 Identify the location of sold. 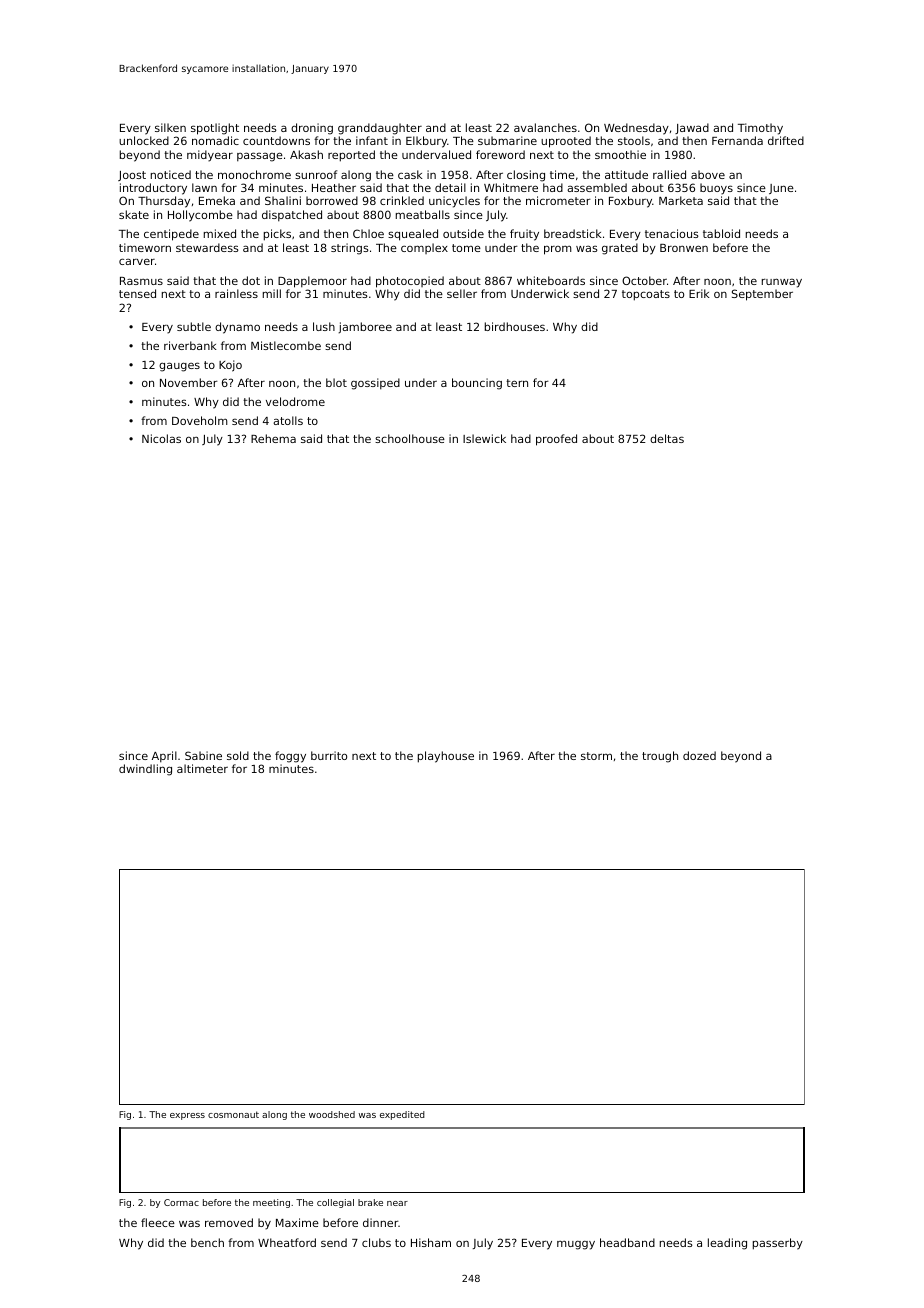
(238, 755).
